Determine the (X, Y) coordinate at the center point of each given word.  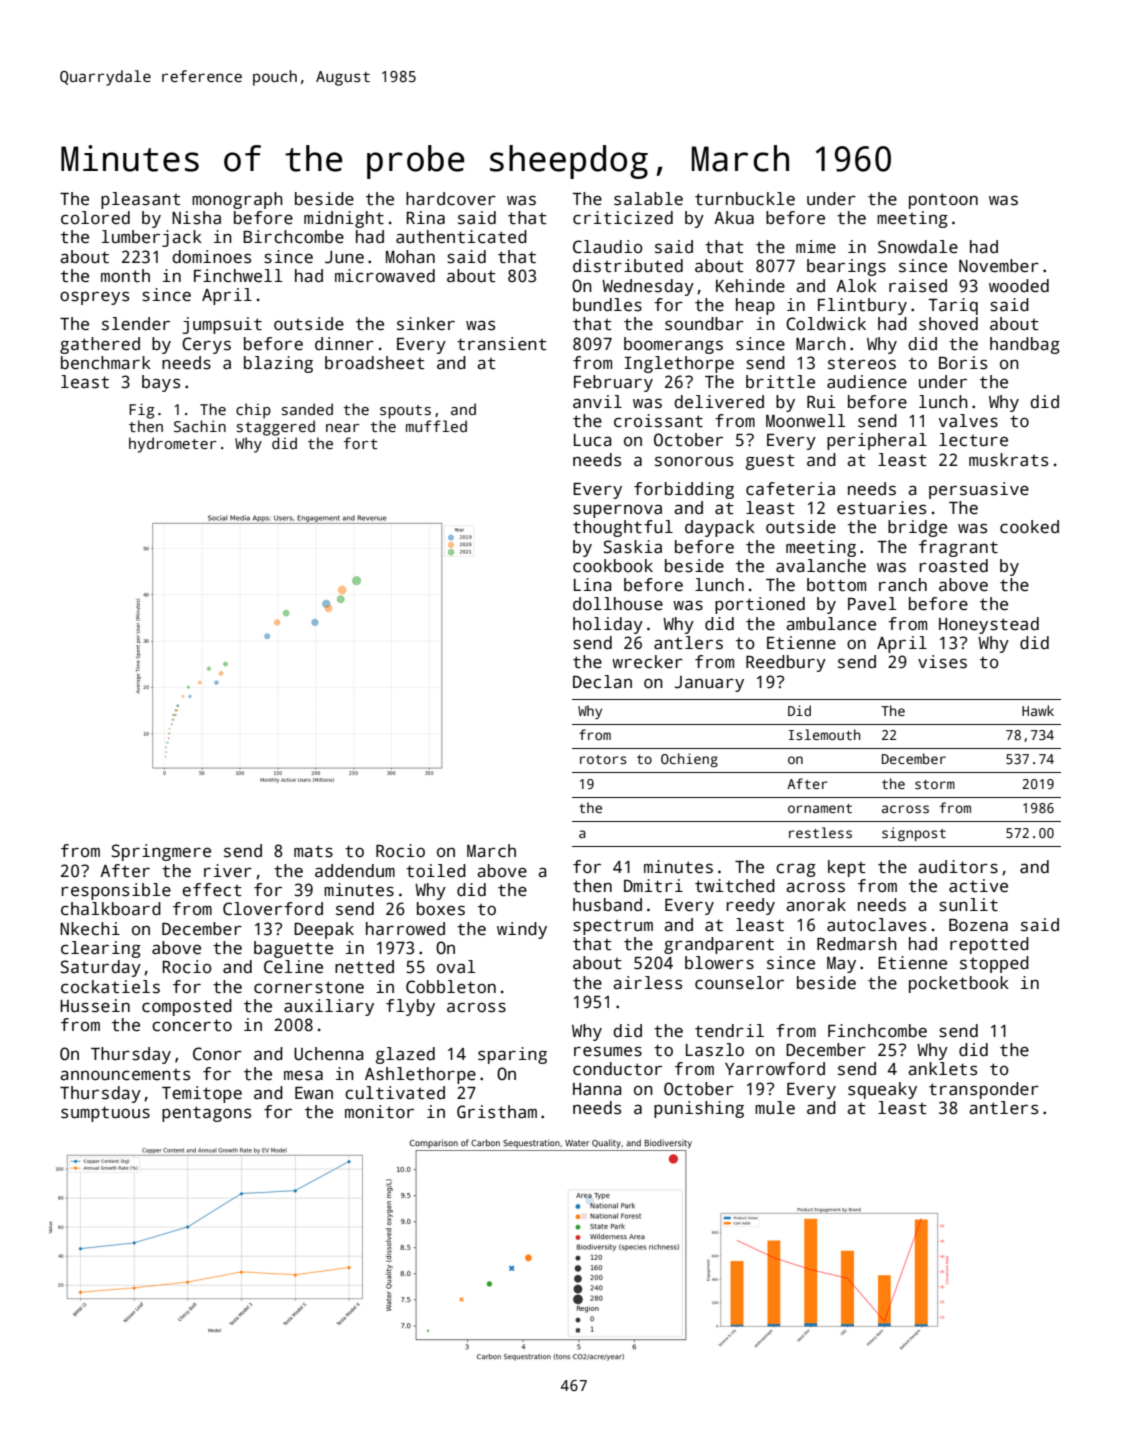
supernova (617, 511)
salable (648, 199)
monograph (237, 200)
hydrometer (173, 445)
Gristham (497, 1112)
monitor (379, 1112)
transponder (984, 1090)
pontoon (943, 201)
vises (942, 662)
